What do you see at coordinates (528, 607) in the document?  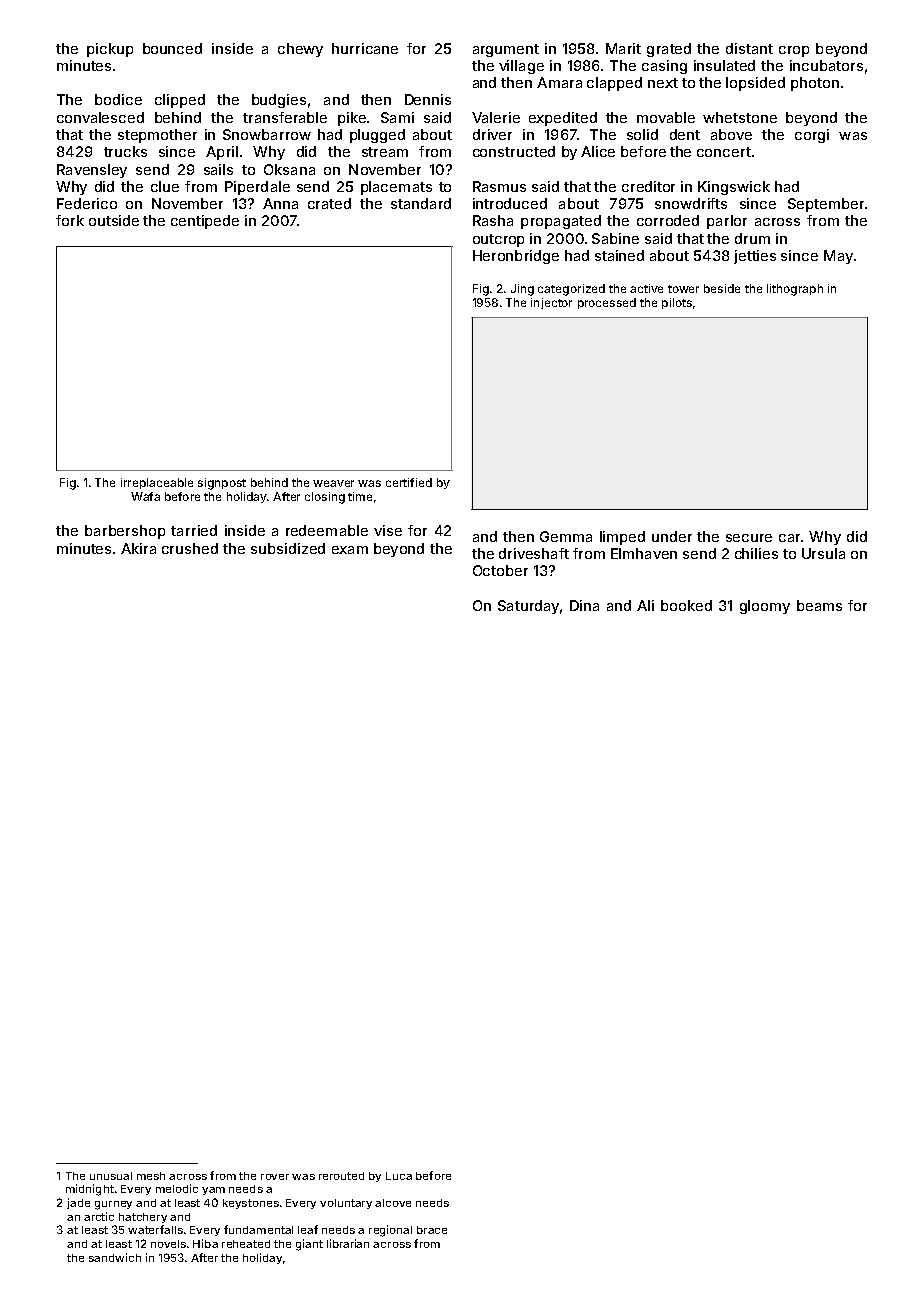 I see `Saturday` at bounding box center [528, 607].
